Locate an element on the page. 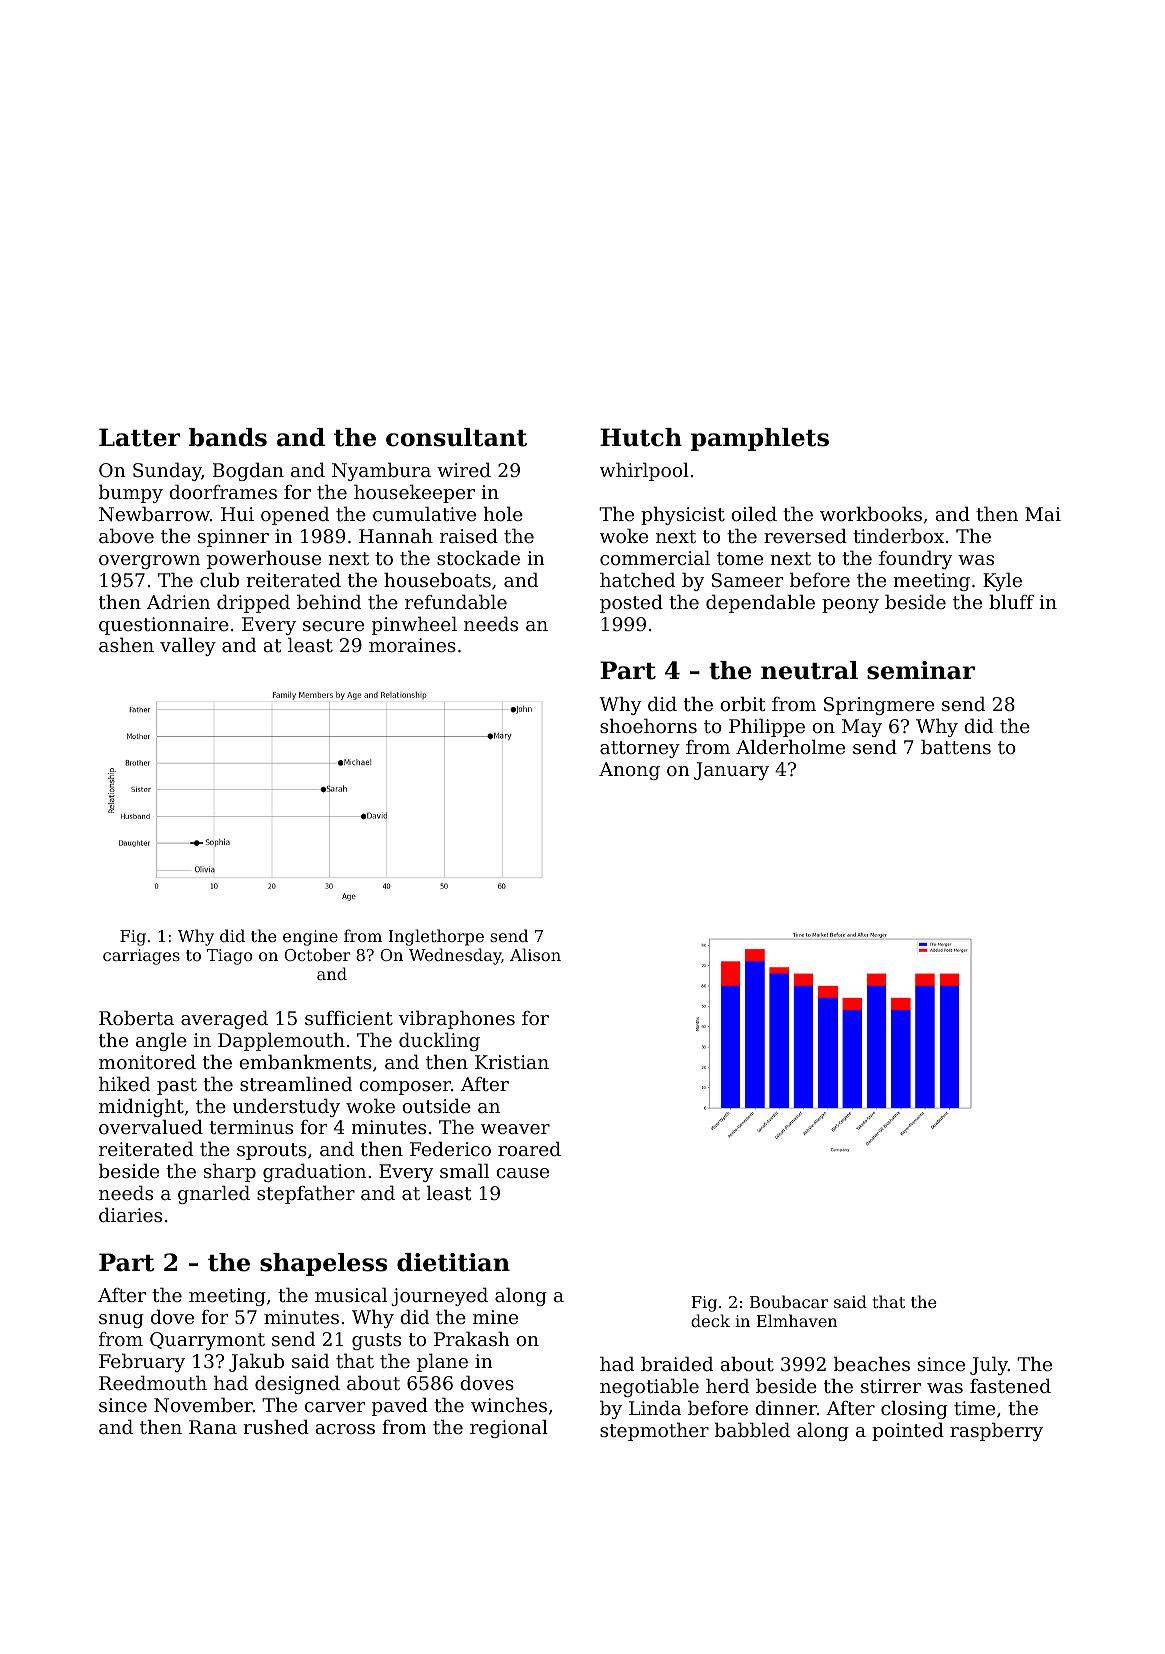 Image resolution: width=1165 pixels, height=1654 pixels. spinner is located at coordinates (233, 538).
